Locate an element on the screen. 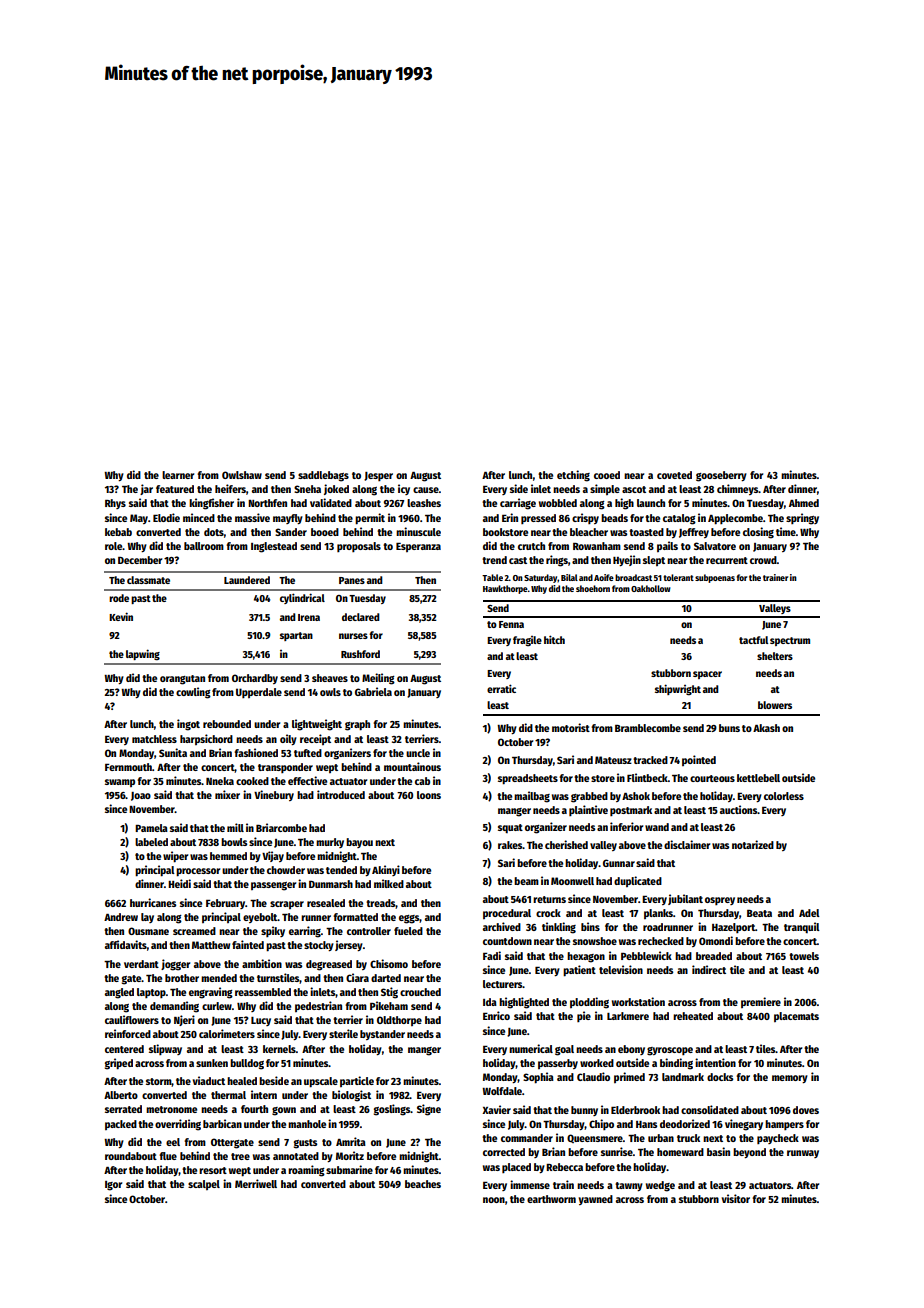  visitor is located at coordinates (736, 1198).
